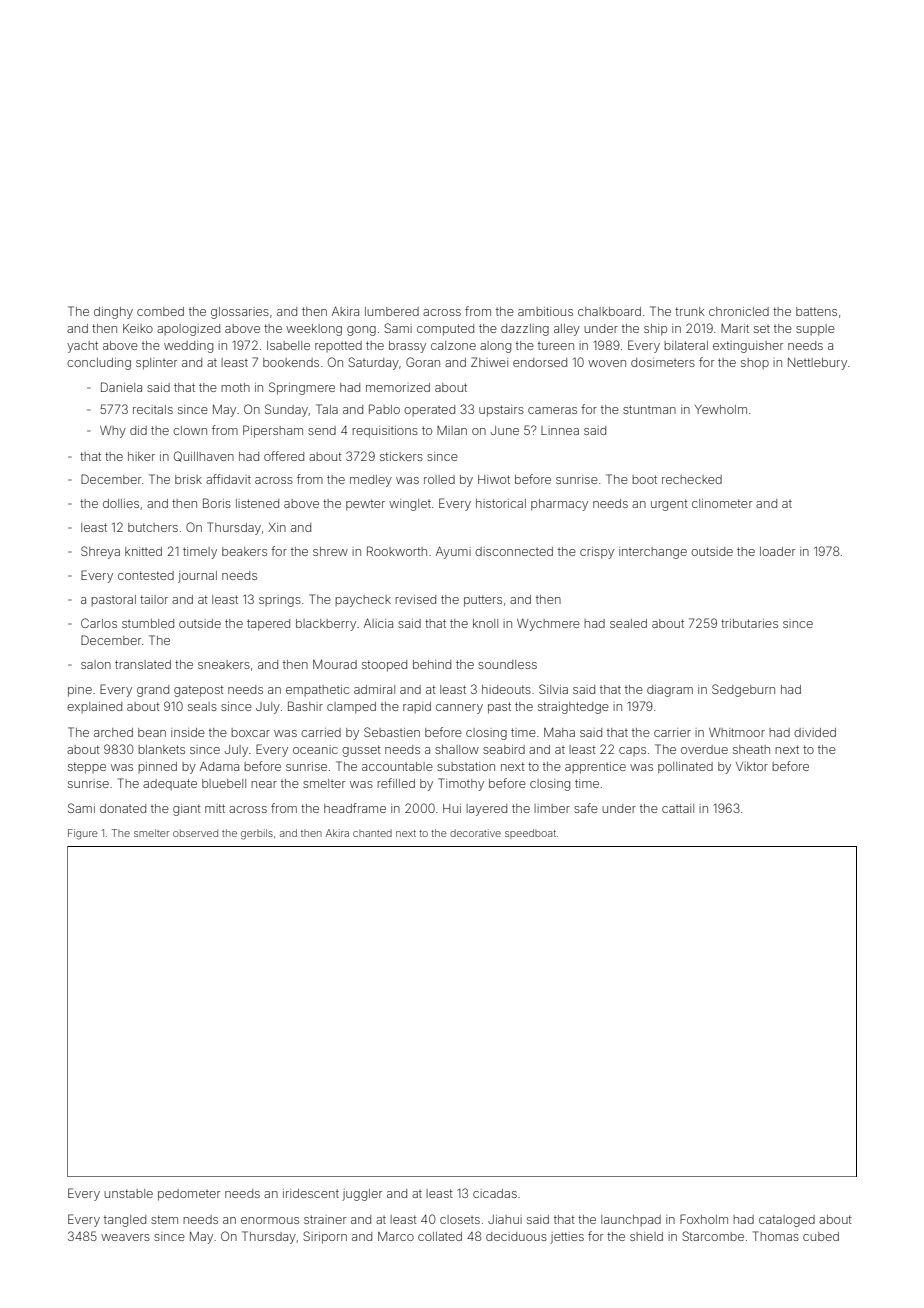  What do you see at coordinates (100, 552) in the image?
I see `Shreya` at bounding box center [100, 552].
